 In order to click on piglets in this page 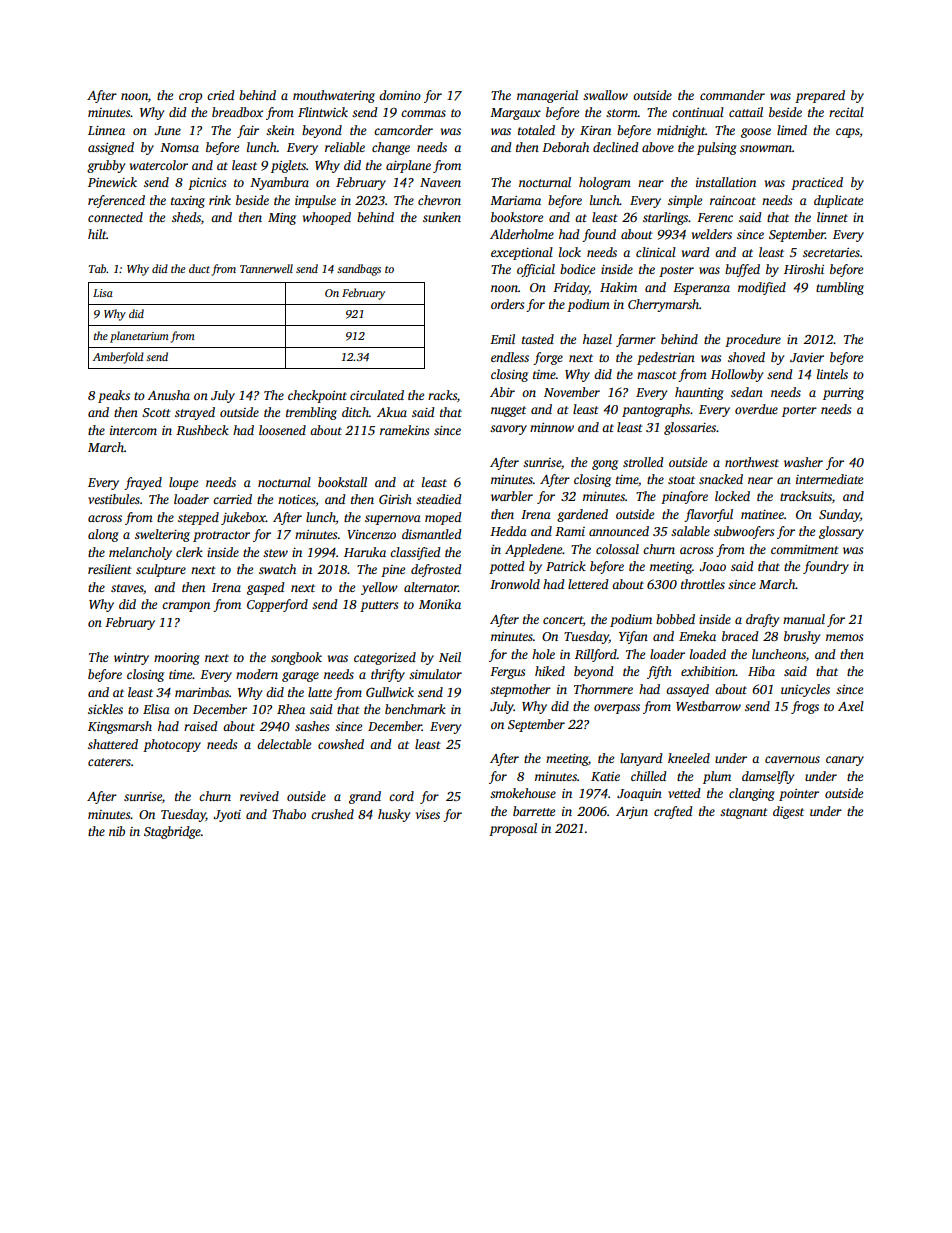, I will do `click(288, 166)`.
